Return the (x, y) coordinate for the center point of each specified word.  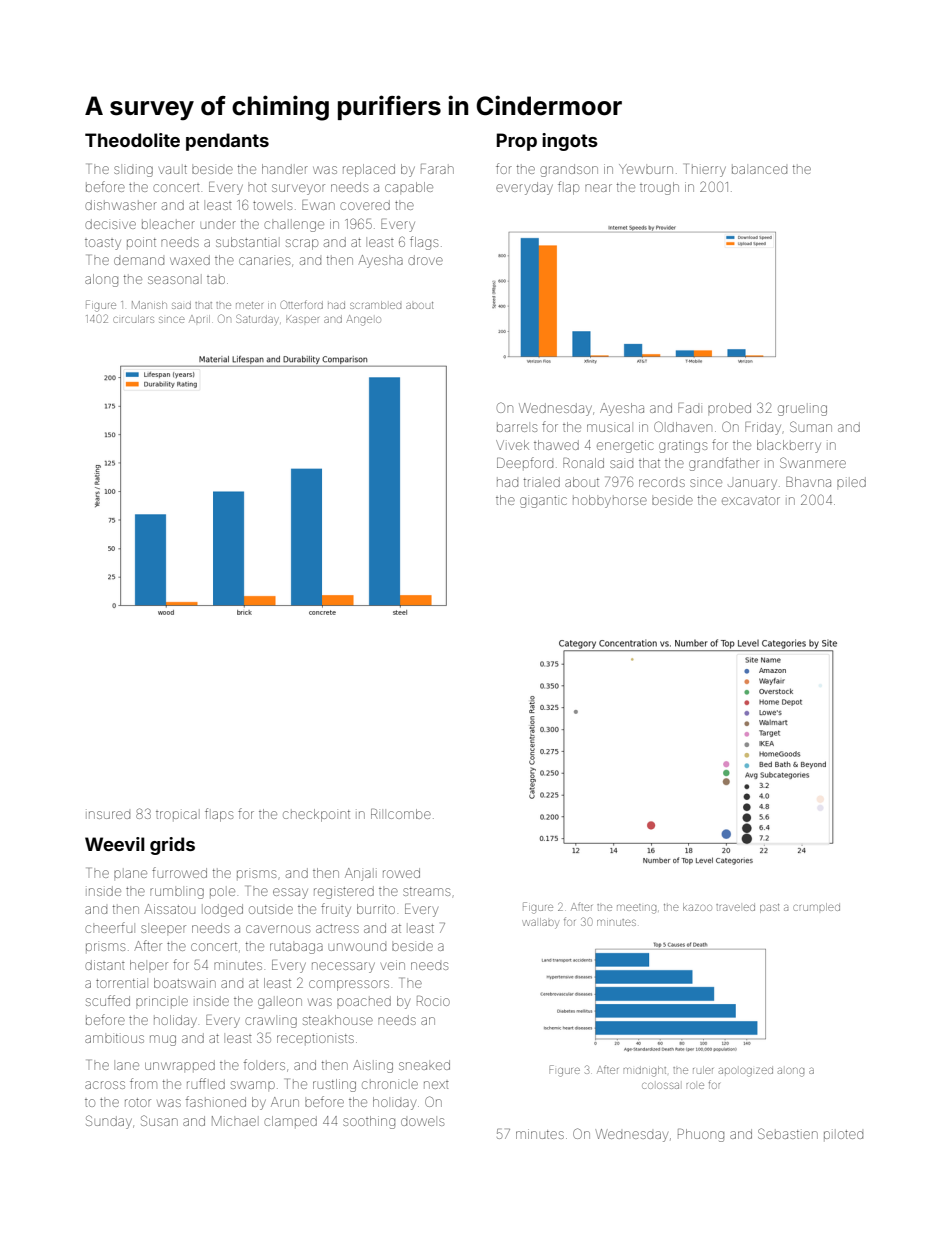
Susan (159, 1120)
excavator (751, 501)
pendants (227, 142)
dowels (422, 1122)
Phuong (701, 1135)
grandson (569, 170)
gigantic (543, 502)
